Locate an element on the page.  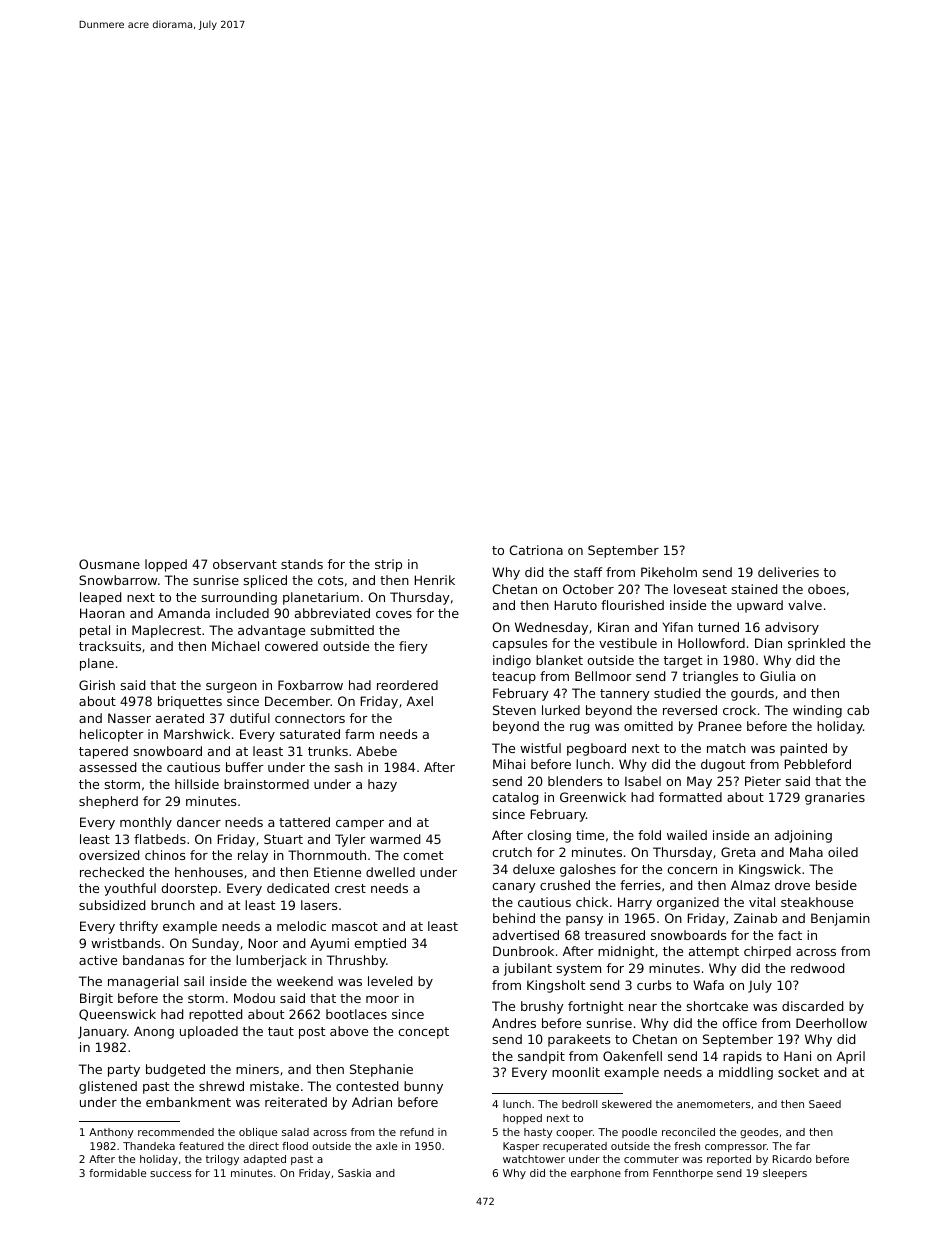
hazy is located at coordinates (382, 785).
